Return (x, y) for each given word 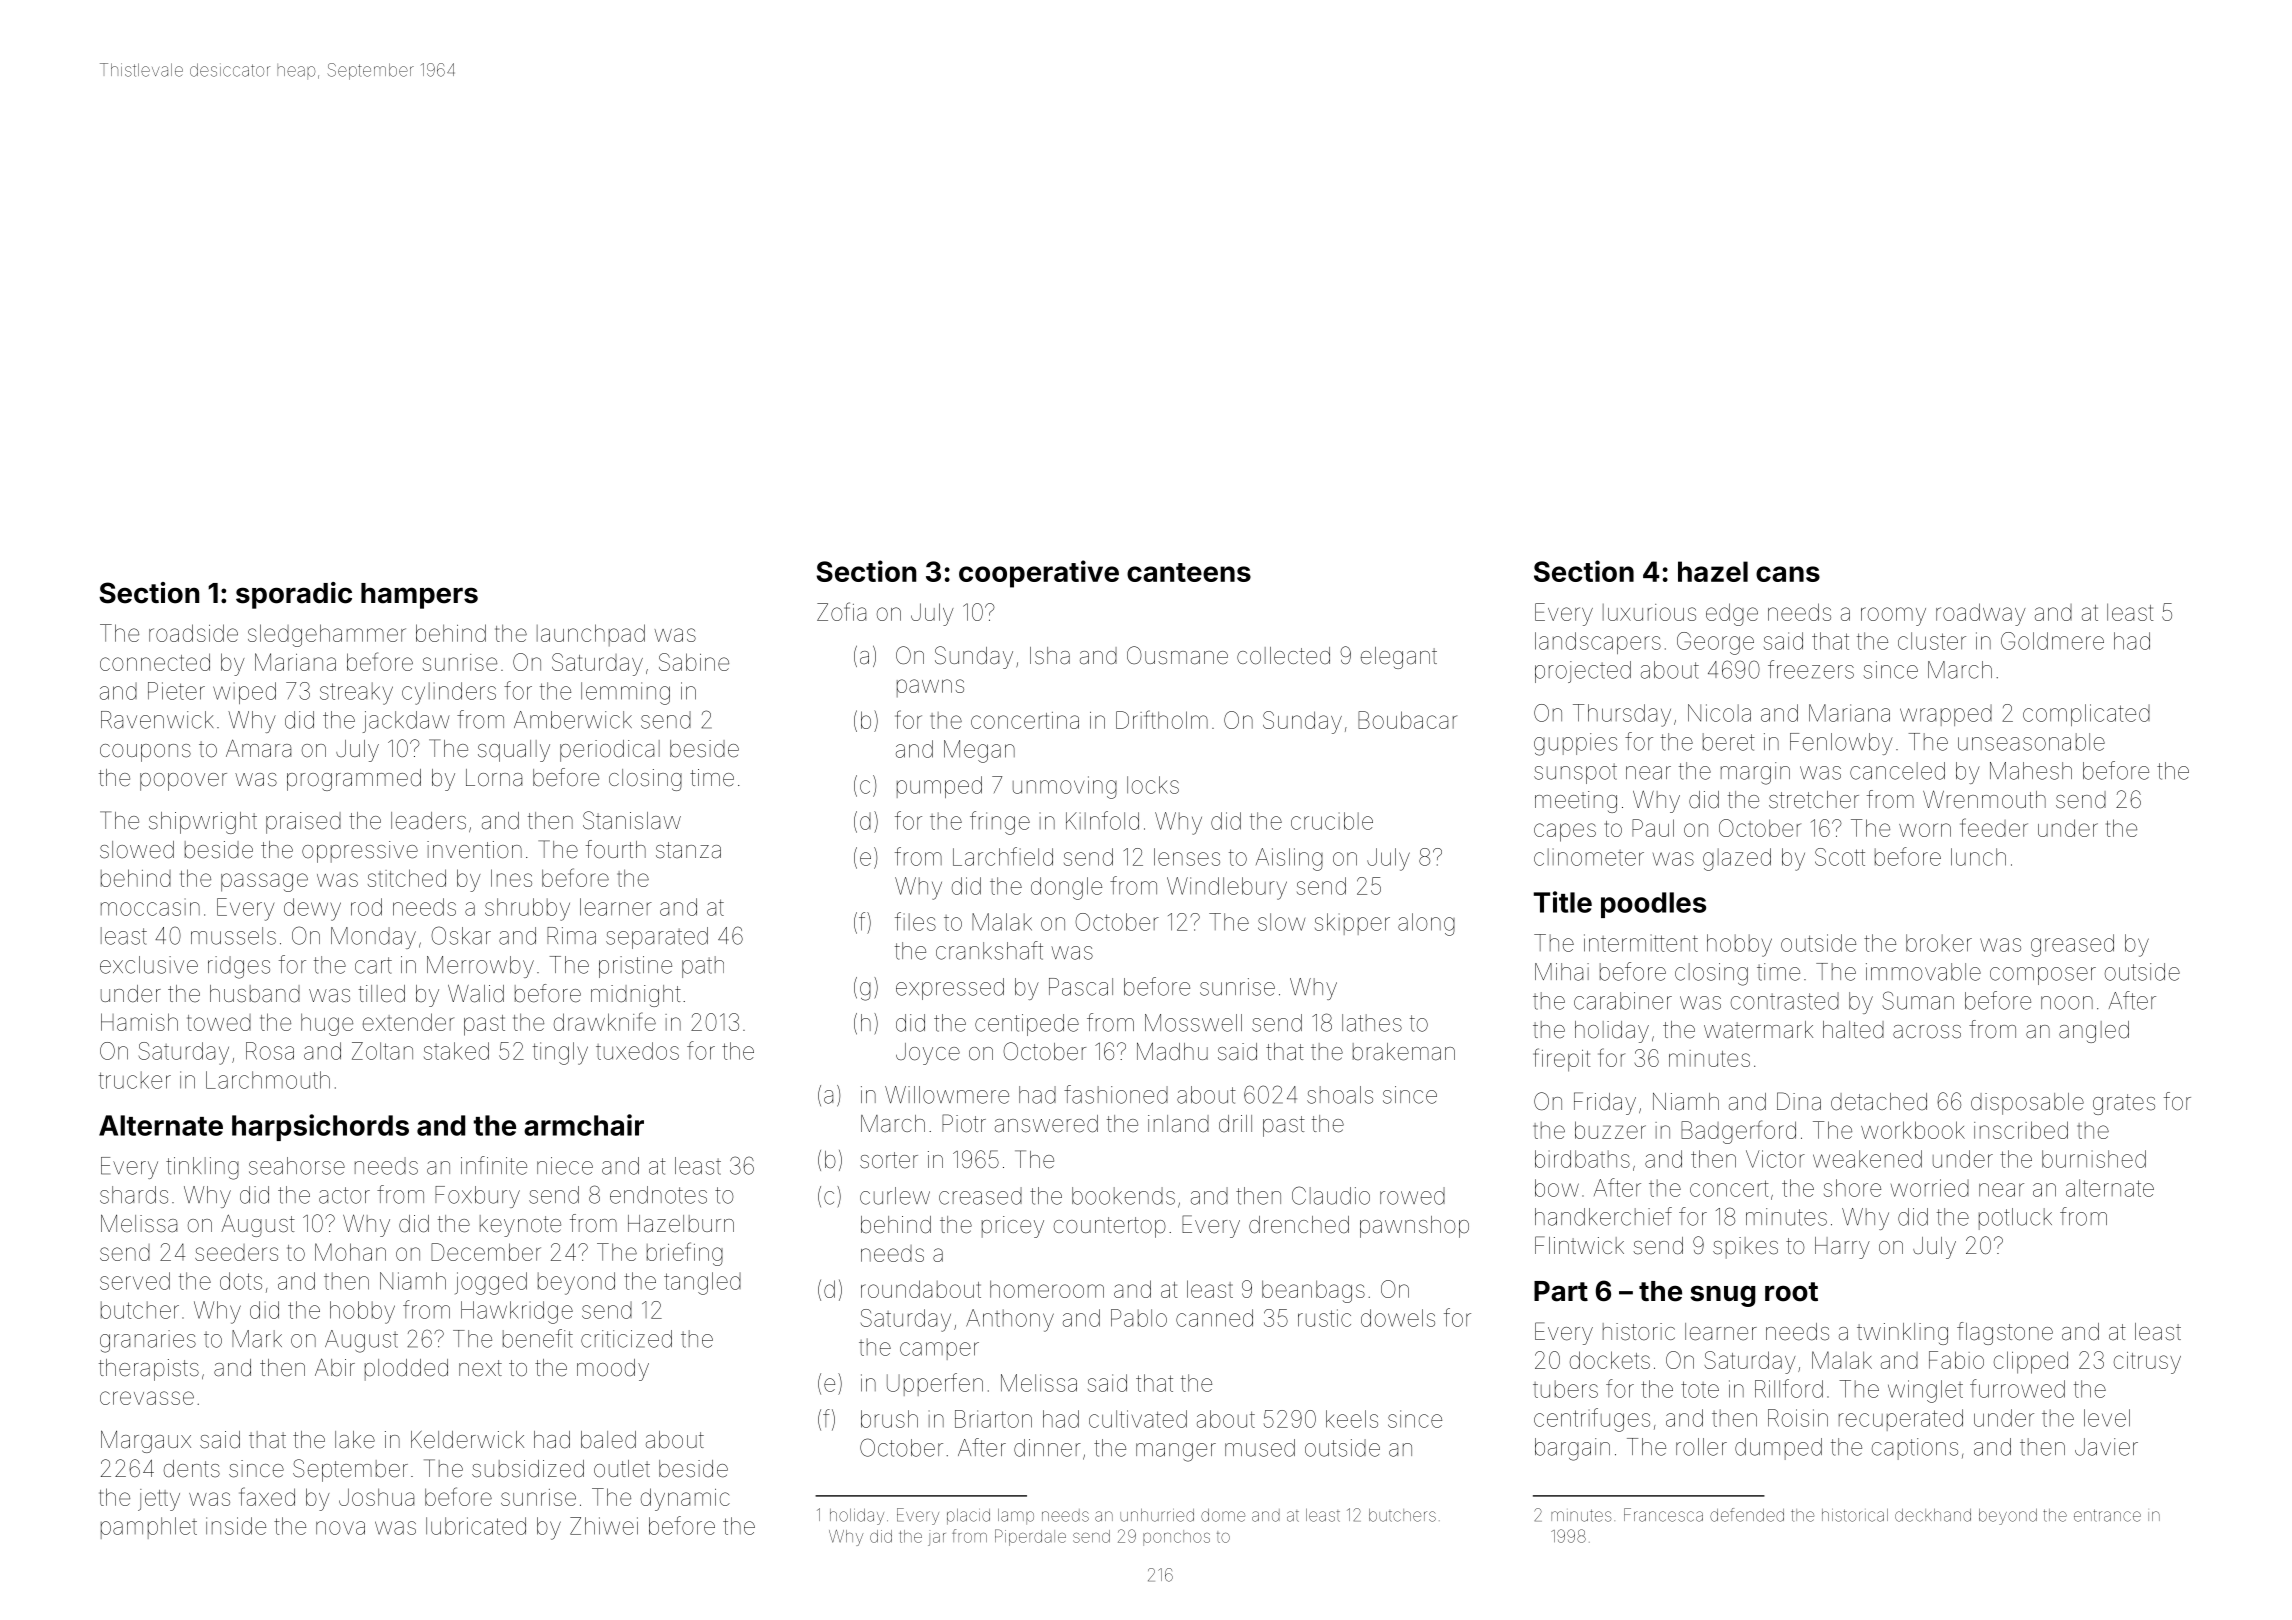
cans (1788, 574)
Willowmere (947, 1095)
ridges (239, 967)
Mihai (1562, 972)
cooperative (1039, 574)
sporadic (294, 595)
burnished (2094, 1159)
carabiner (1623, 1001)
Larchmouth (268, 1080)
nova (340, 1528)
